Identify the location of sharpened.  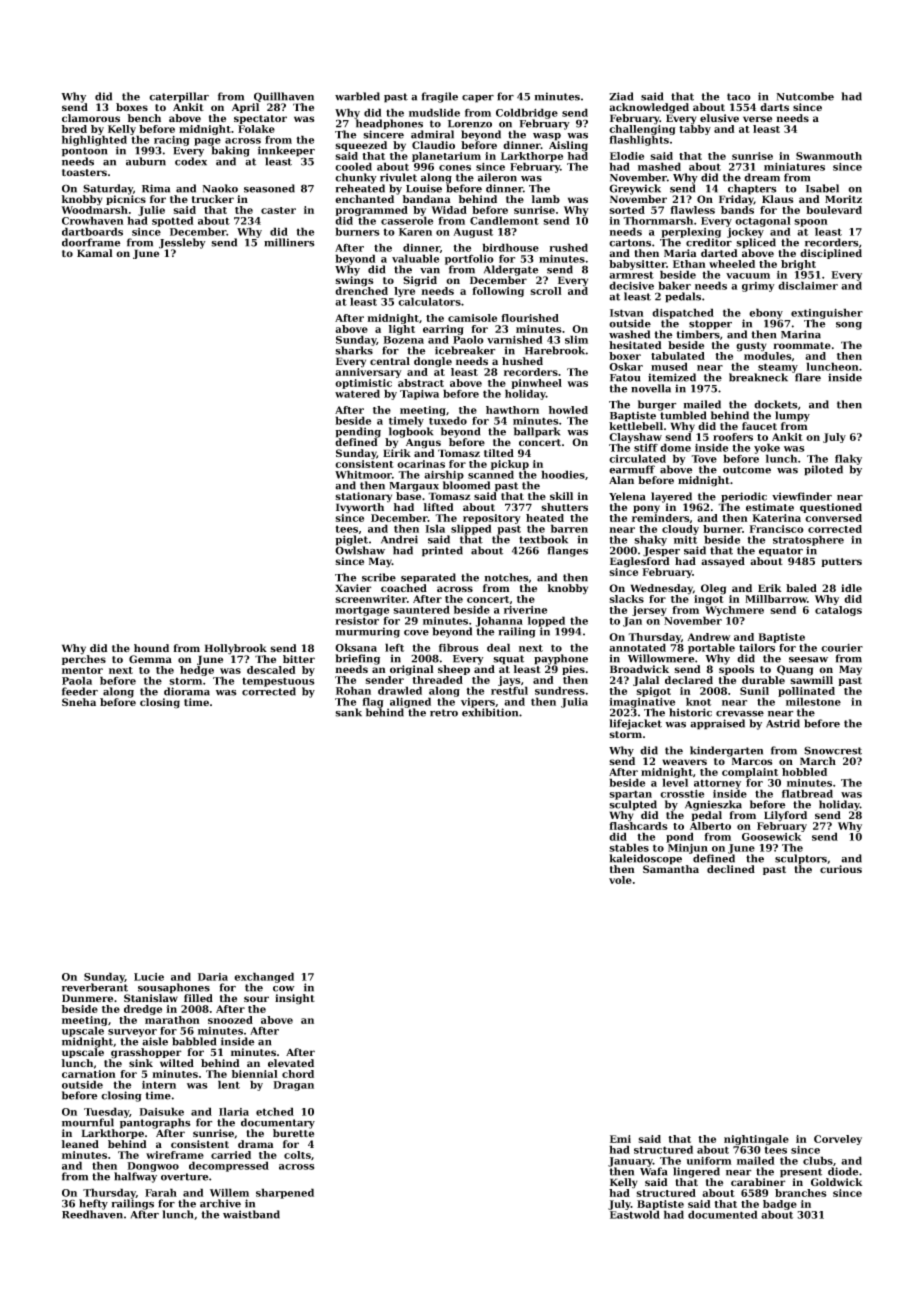
(285, 1193).
